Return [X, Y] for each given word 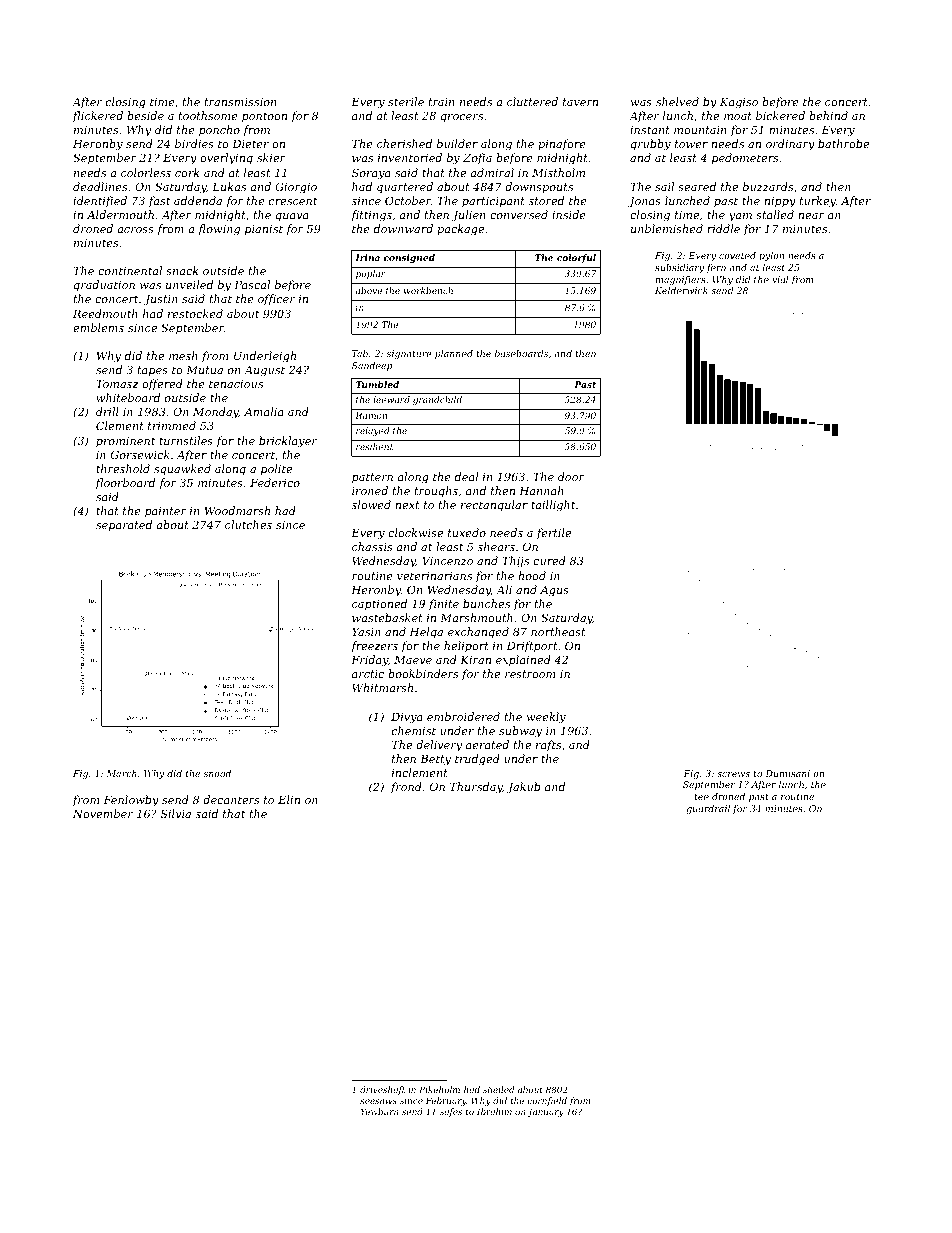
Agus [554, 591]
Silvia [176, 813]
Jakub [523, 788]
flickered [98, 116]
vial [780, 279]
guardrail [708, 809]
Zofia [477, 158]
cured [549, 560]
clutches [248, 524]
